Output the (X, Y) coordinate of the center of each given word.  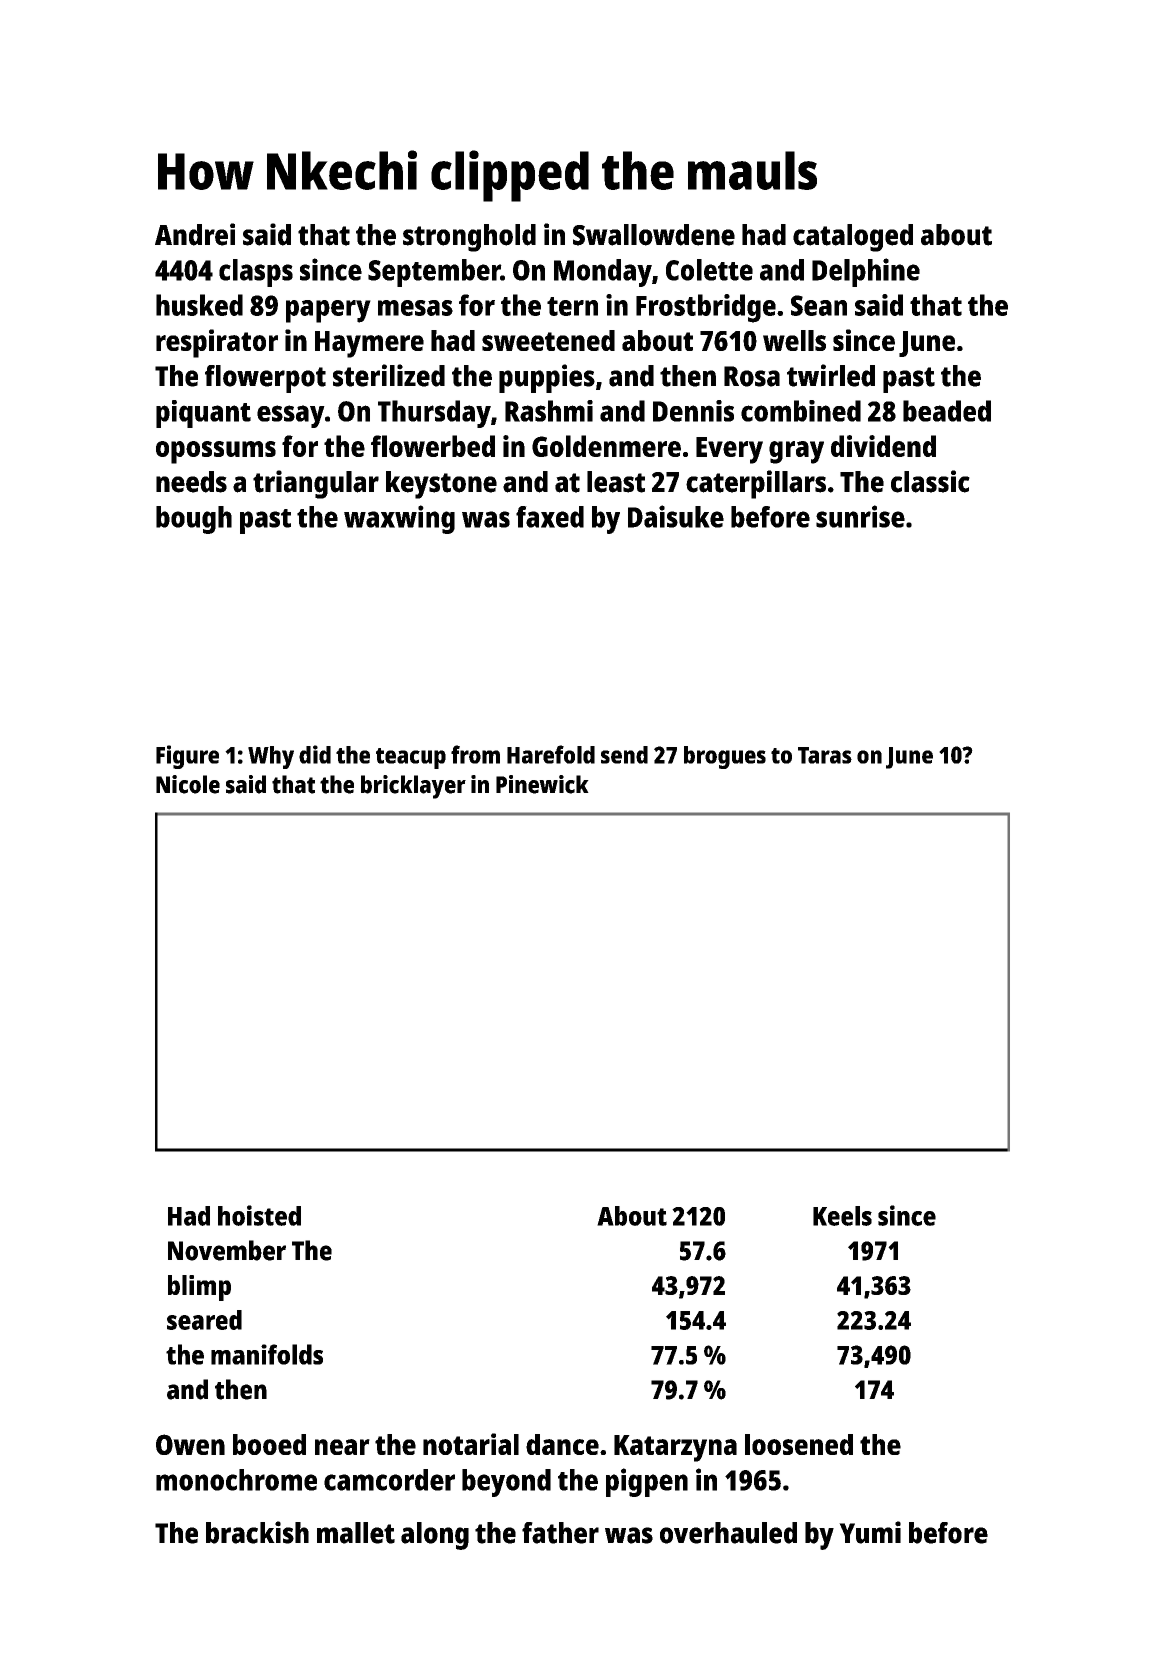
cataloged (853, 238)
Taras (825, 755)
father (560, 1533)
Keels (842, 1216)
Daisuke (676, 516)
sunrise (860, 516)
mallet (356, 1533)
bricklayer (413, 787)
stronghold (469, 238)
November (227, 1250)
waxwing (399, 519)
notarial (471, 1444)
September (434, 273)
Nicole (188, 784)
